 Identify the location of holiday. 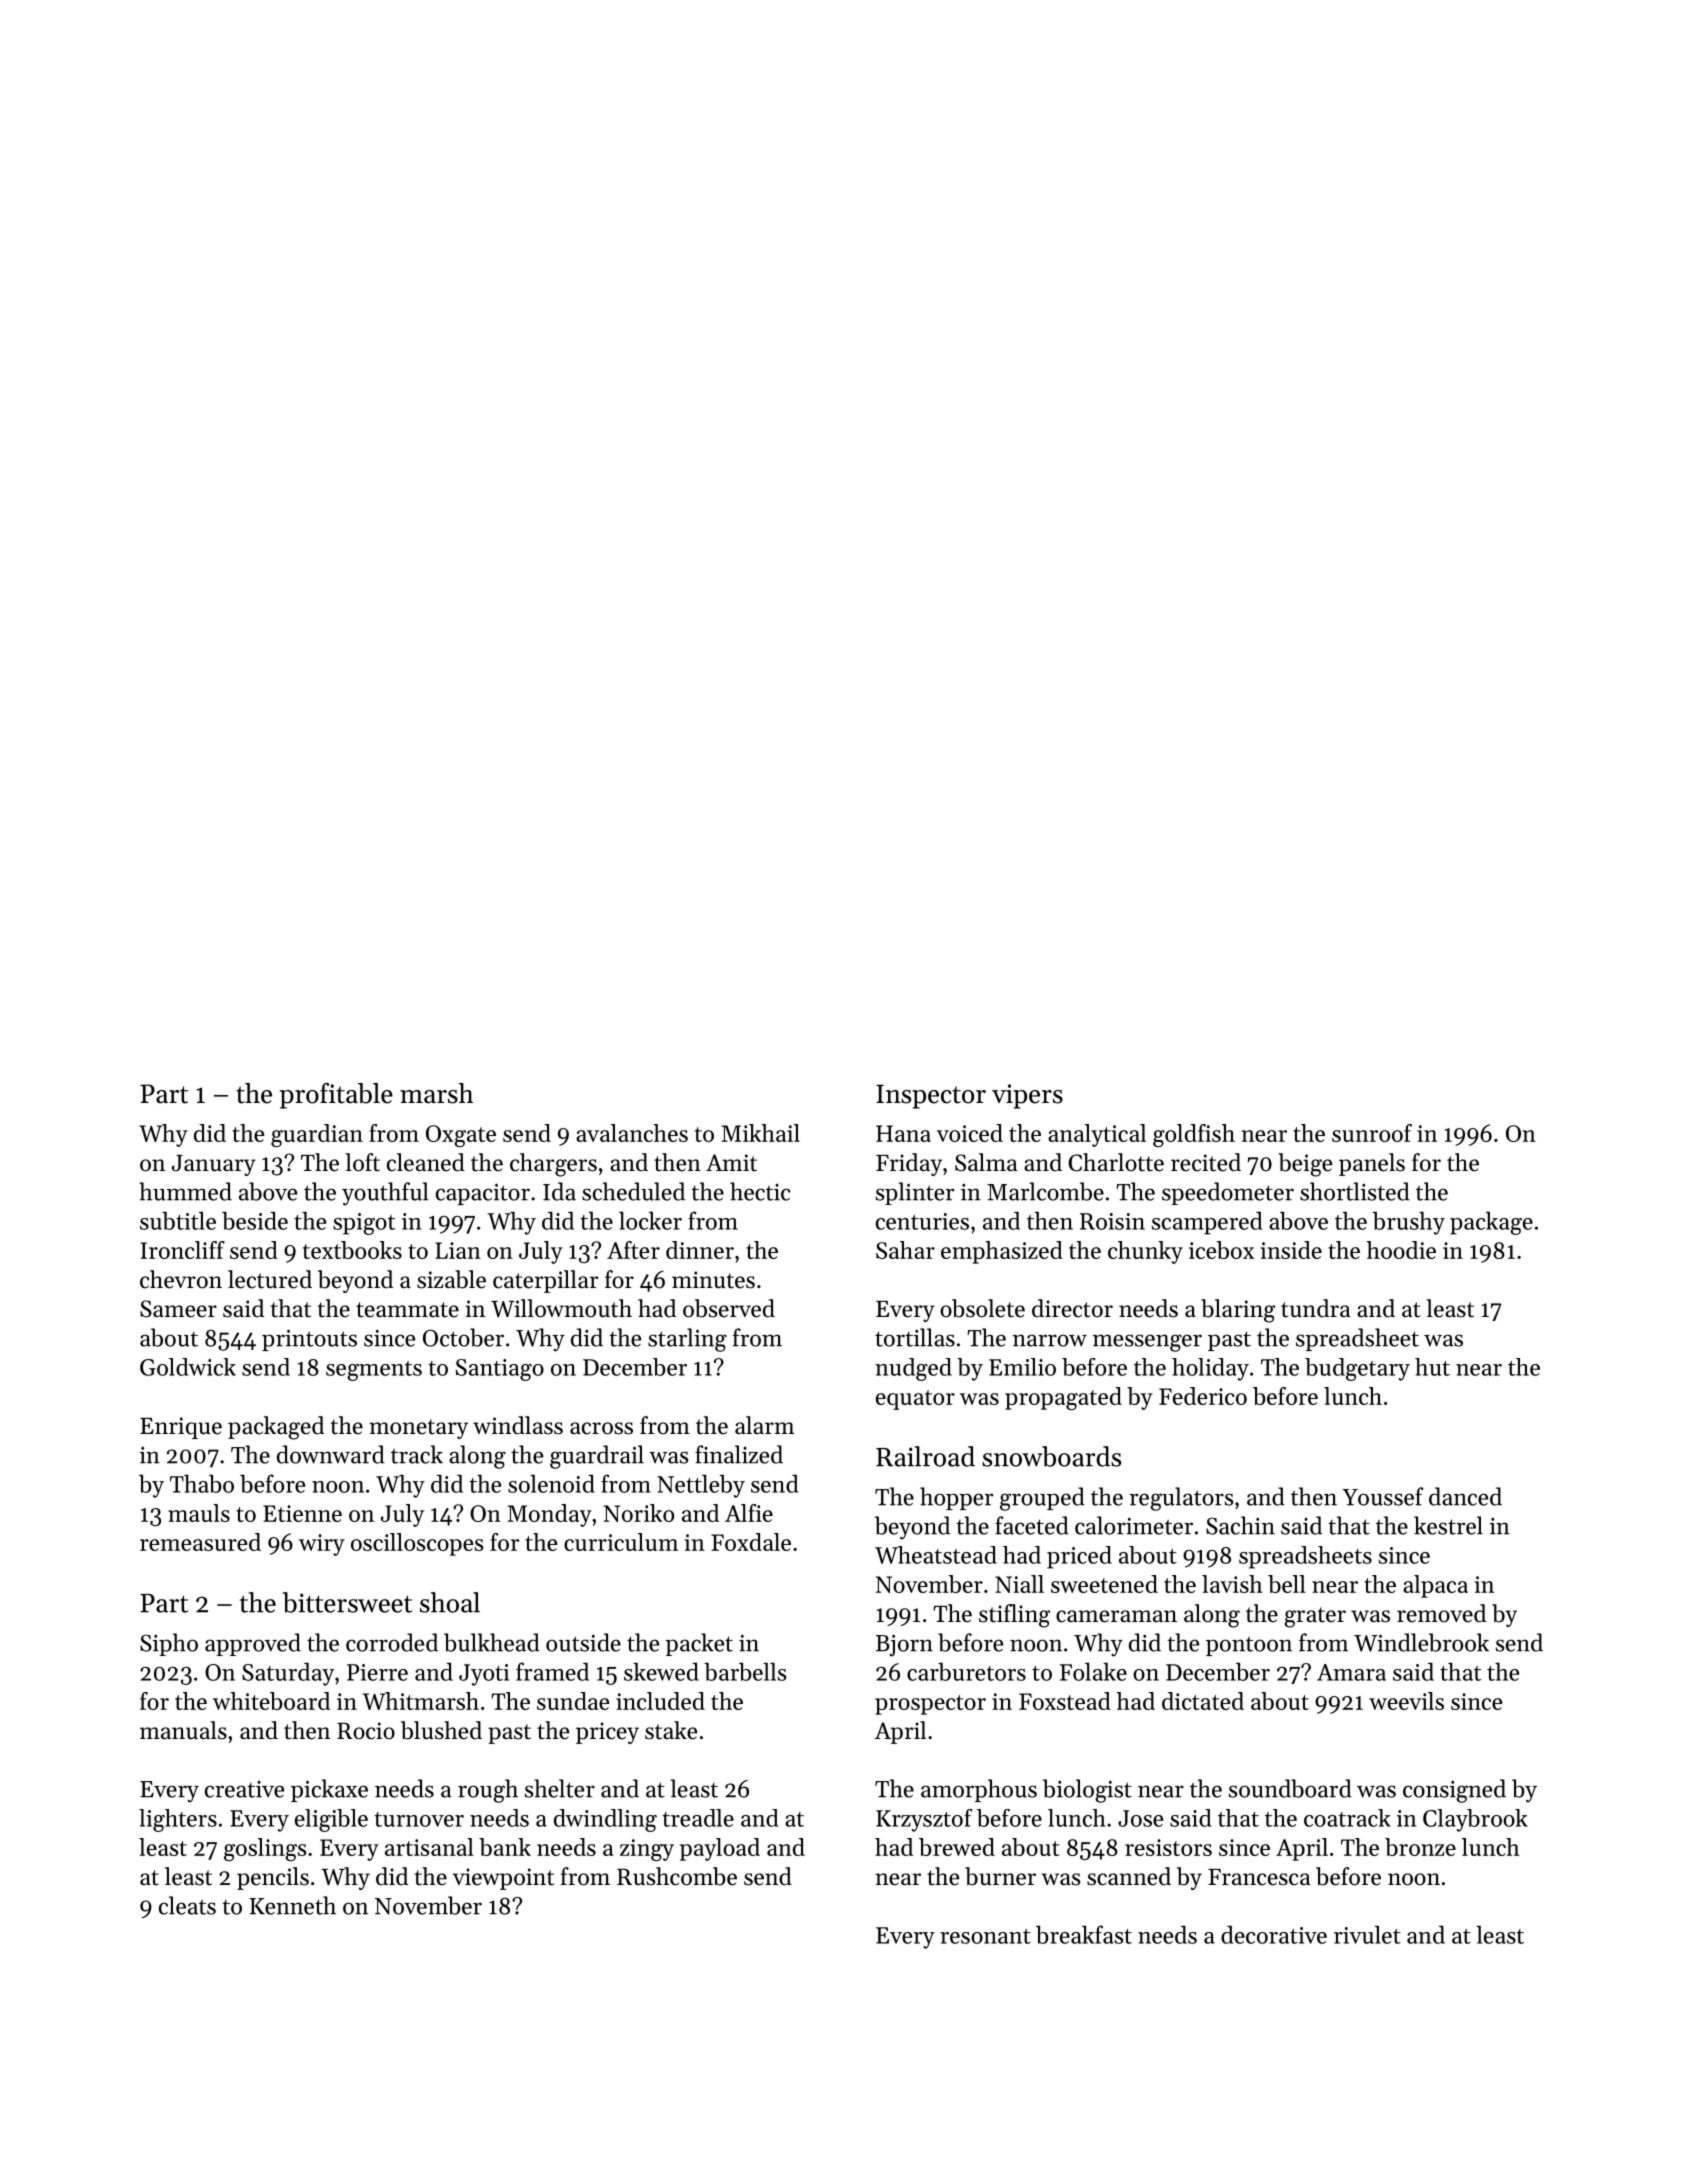
(1210, 1369).
